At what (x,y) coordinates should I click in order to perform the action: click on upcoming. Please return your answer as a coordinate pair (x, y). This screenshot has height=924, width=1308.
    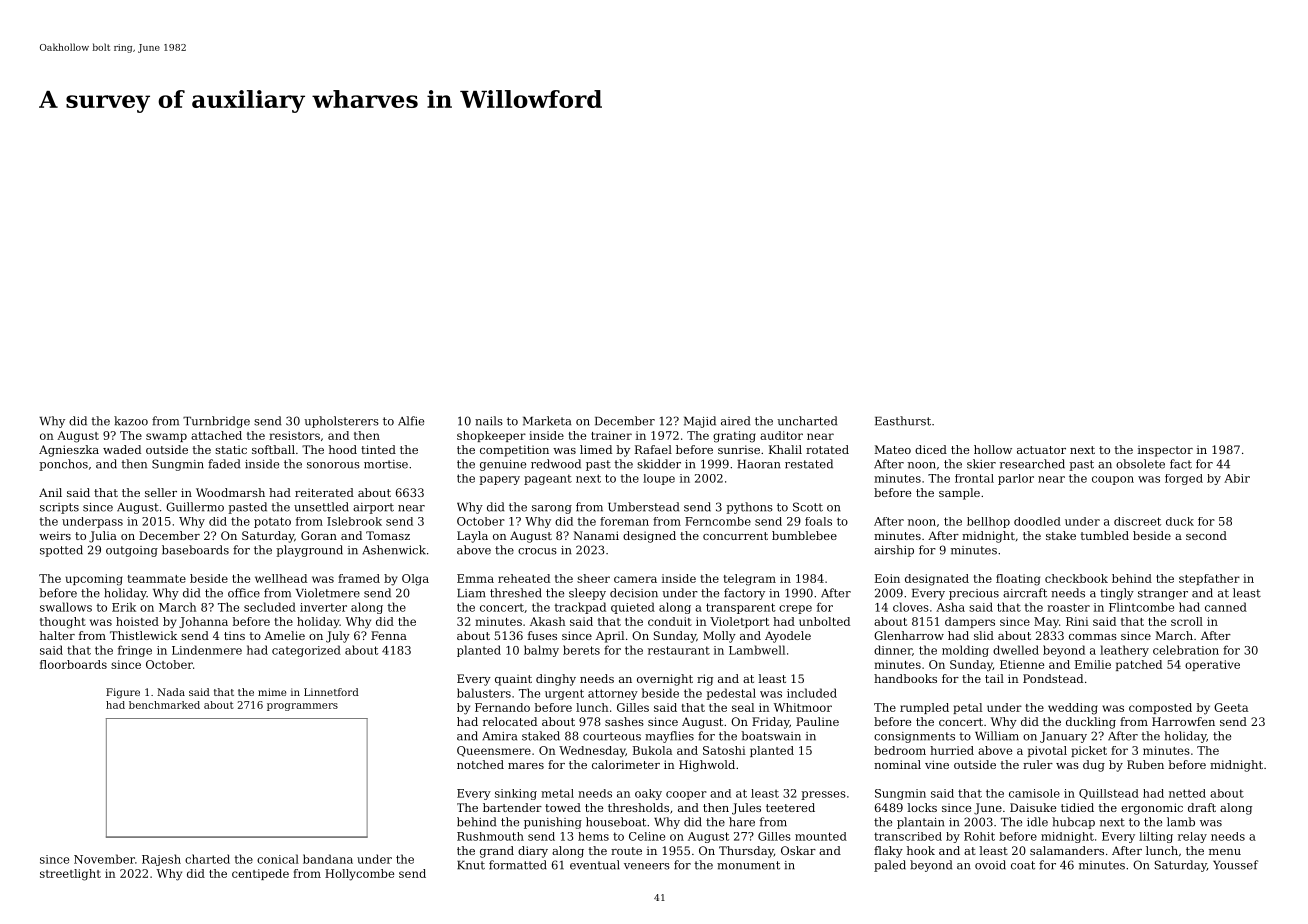
    Looking at the image, I should click on (94, 580).
